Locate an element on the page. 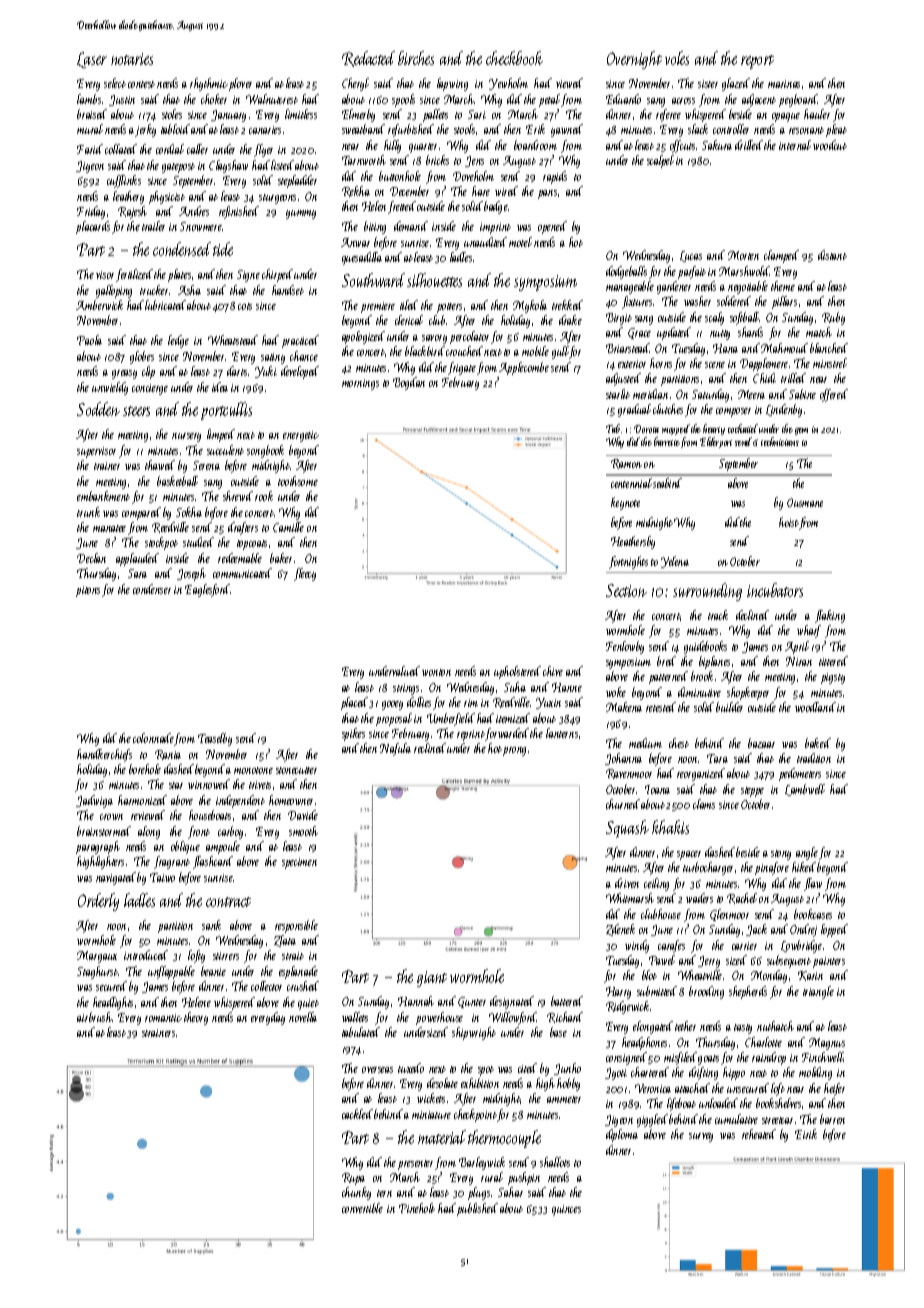 The width and height of the page is (924, 1308). fretted is located at coordinates (402, 207).
